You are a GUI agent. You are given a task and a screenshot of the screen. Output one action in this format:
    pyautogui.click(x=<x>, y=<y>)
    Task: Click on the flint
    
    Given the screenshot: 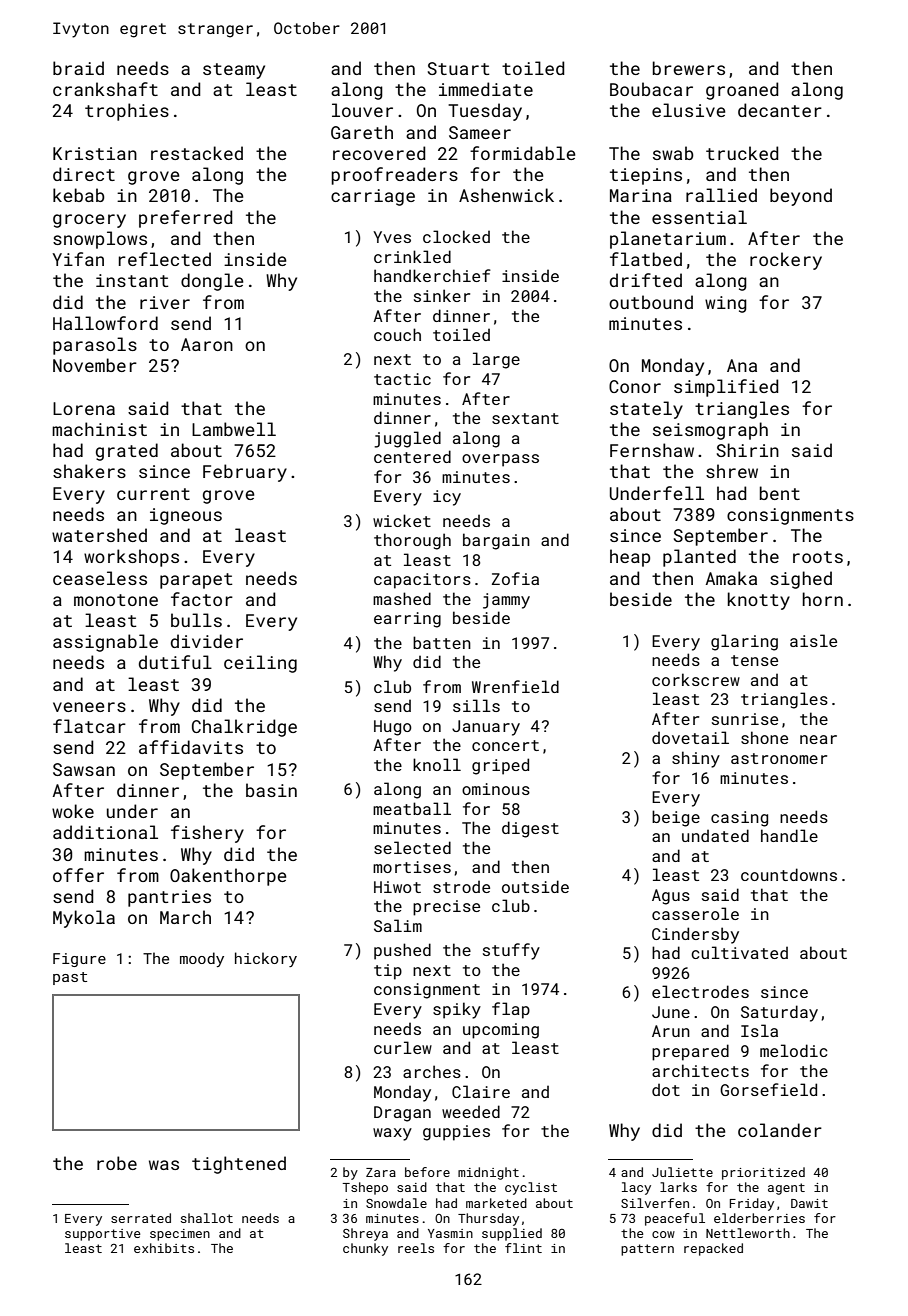 What is the action you would take?
    pyautogui.click(x=523, y=1248)
